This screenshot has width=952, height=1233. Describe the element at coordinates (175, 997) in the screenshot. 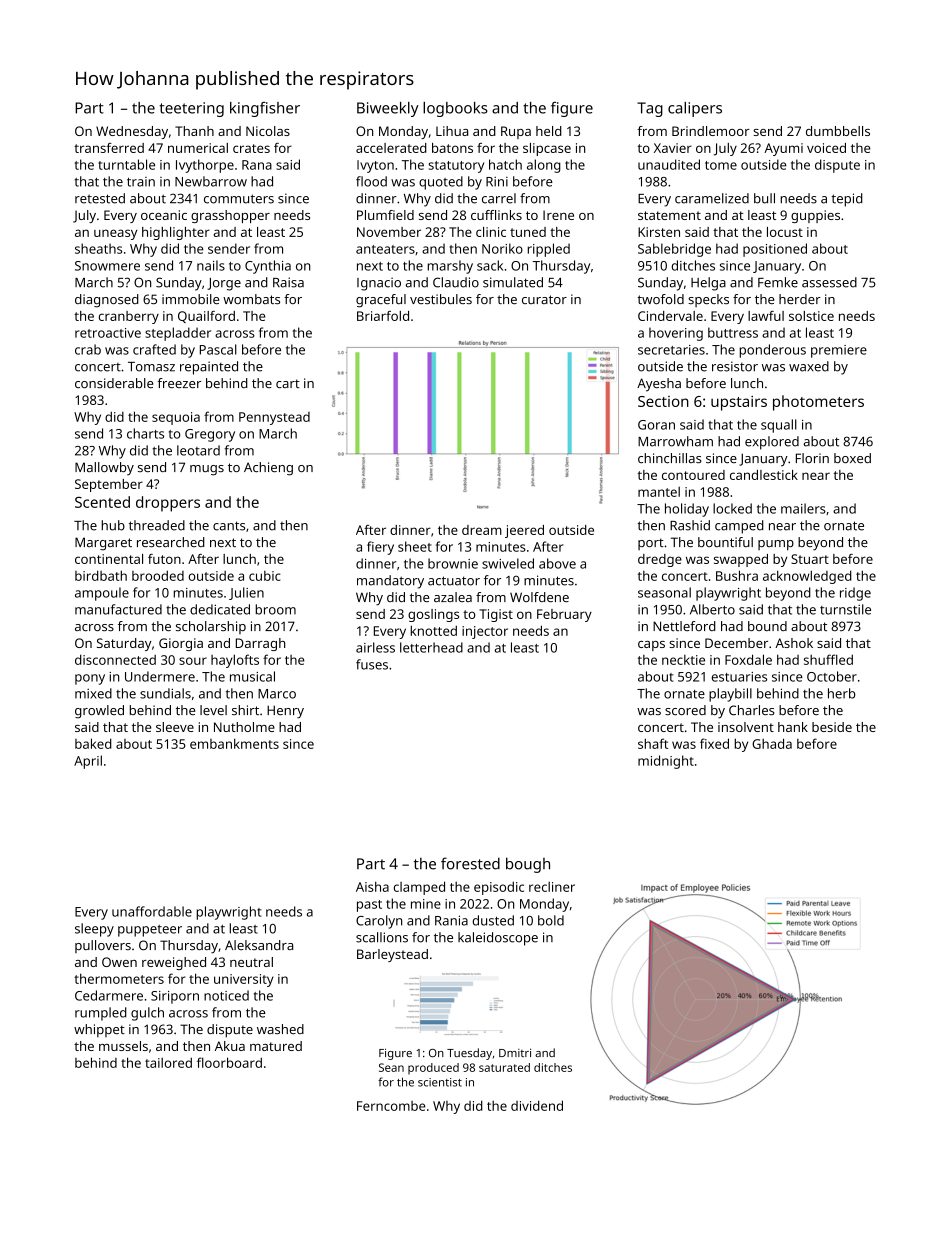

I see `Siriporn` at that location.
